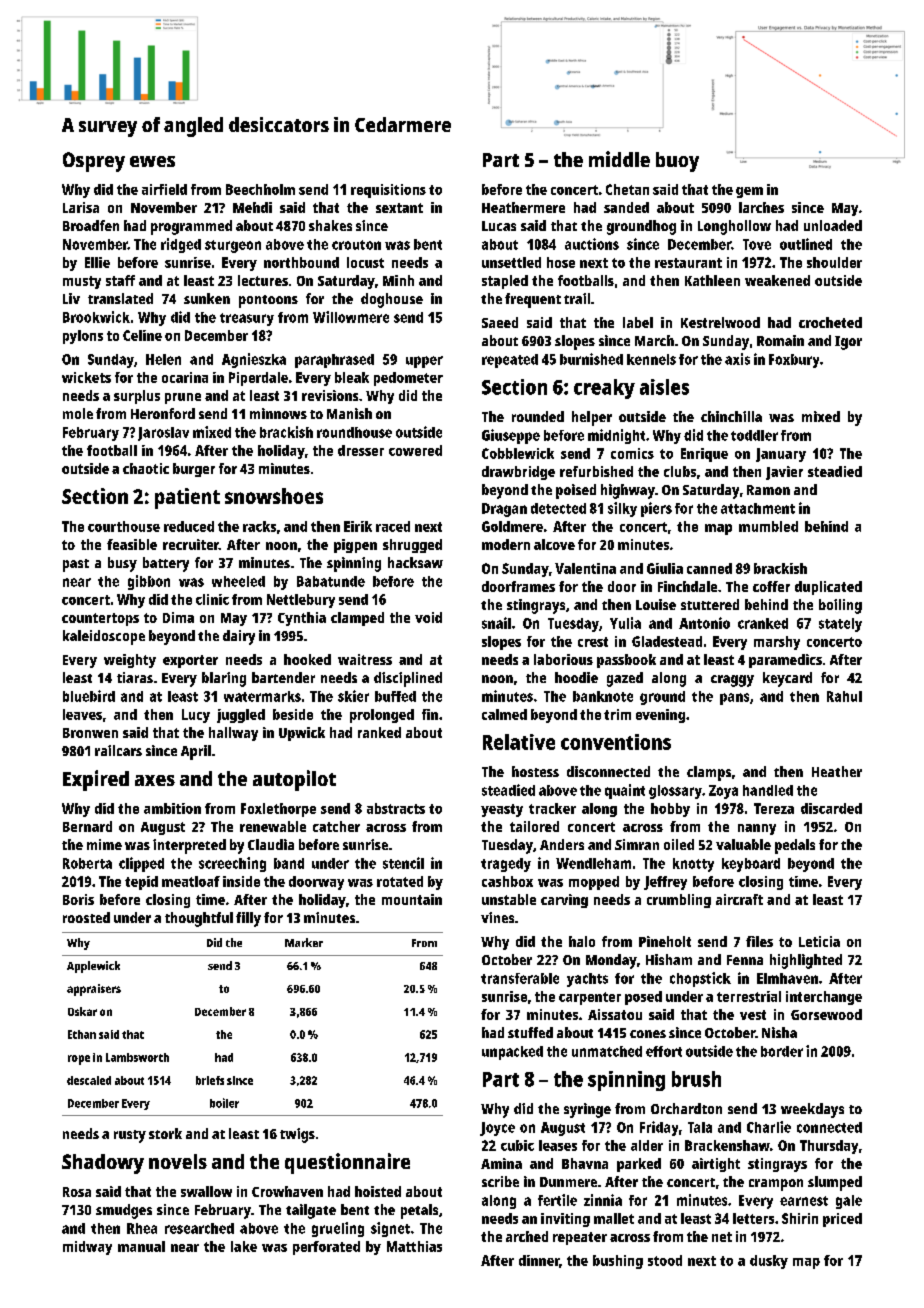  What do you see at coordinates (260, 189) in the image?
I see `Beechholm` at bounding box center [260, 189].
